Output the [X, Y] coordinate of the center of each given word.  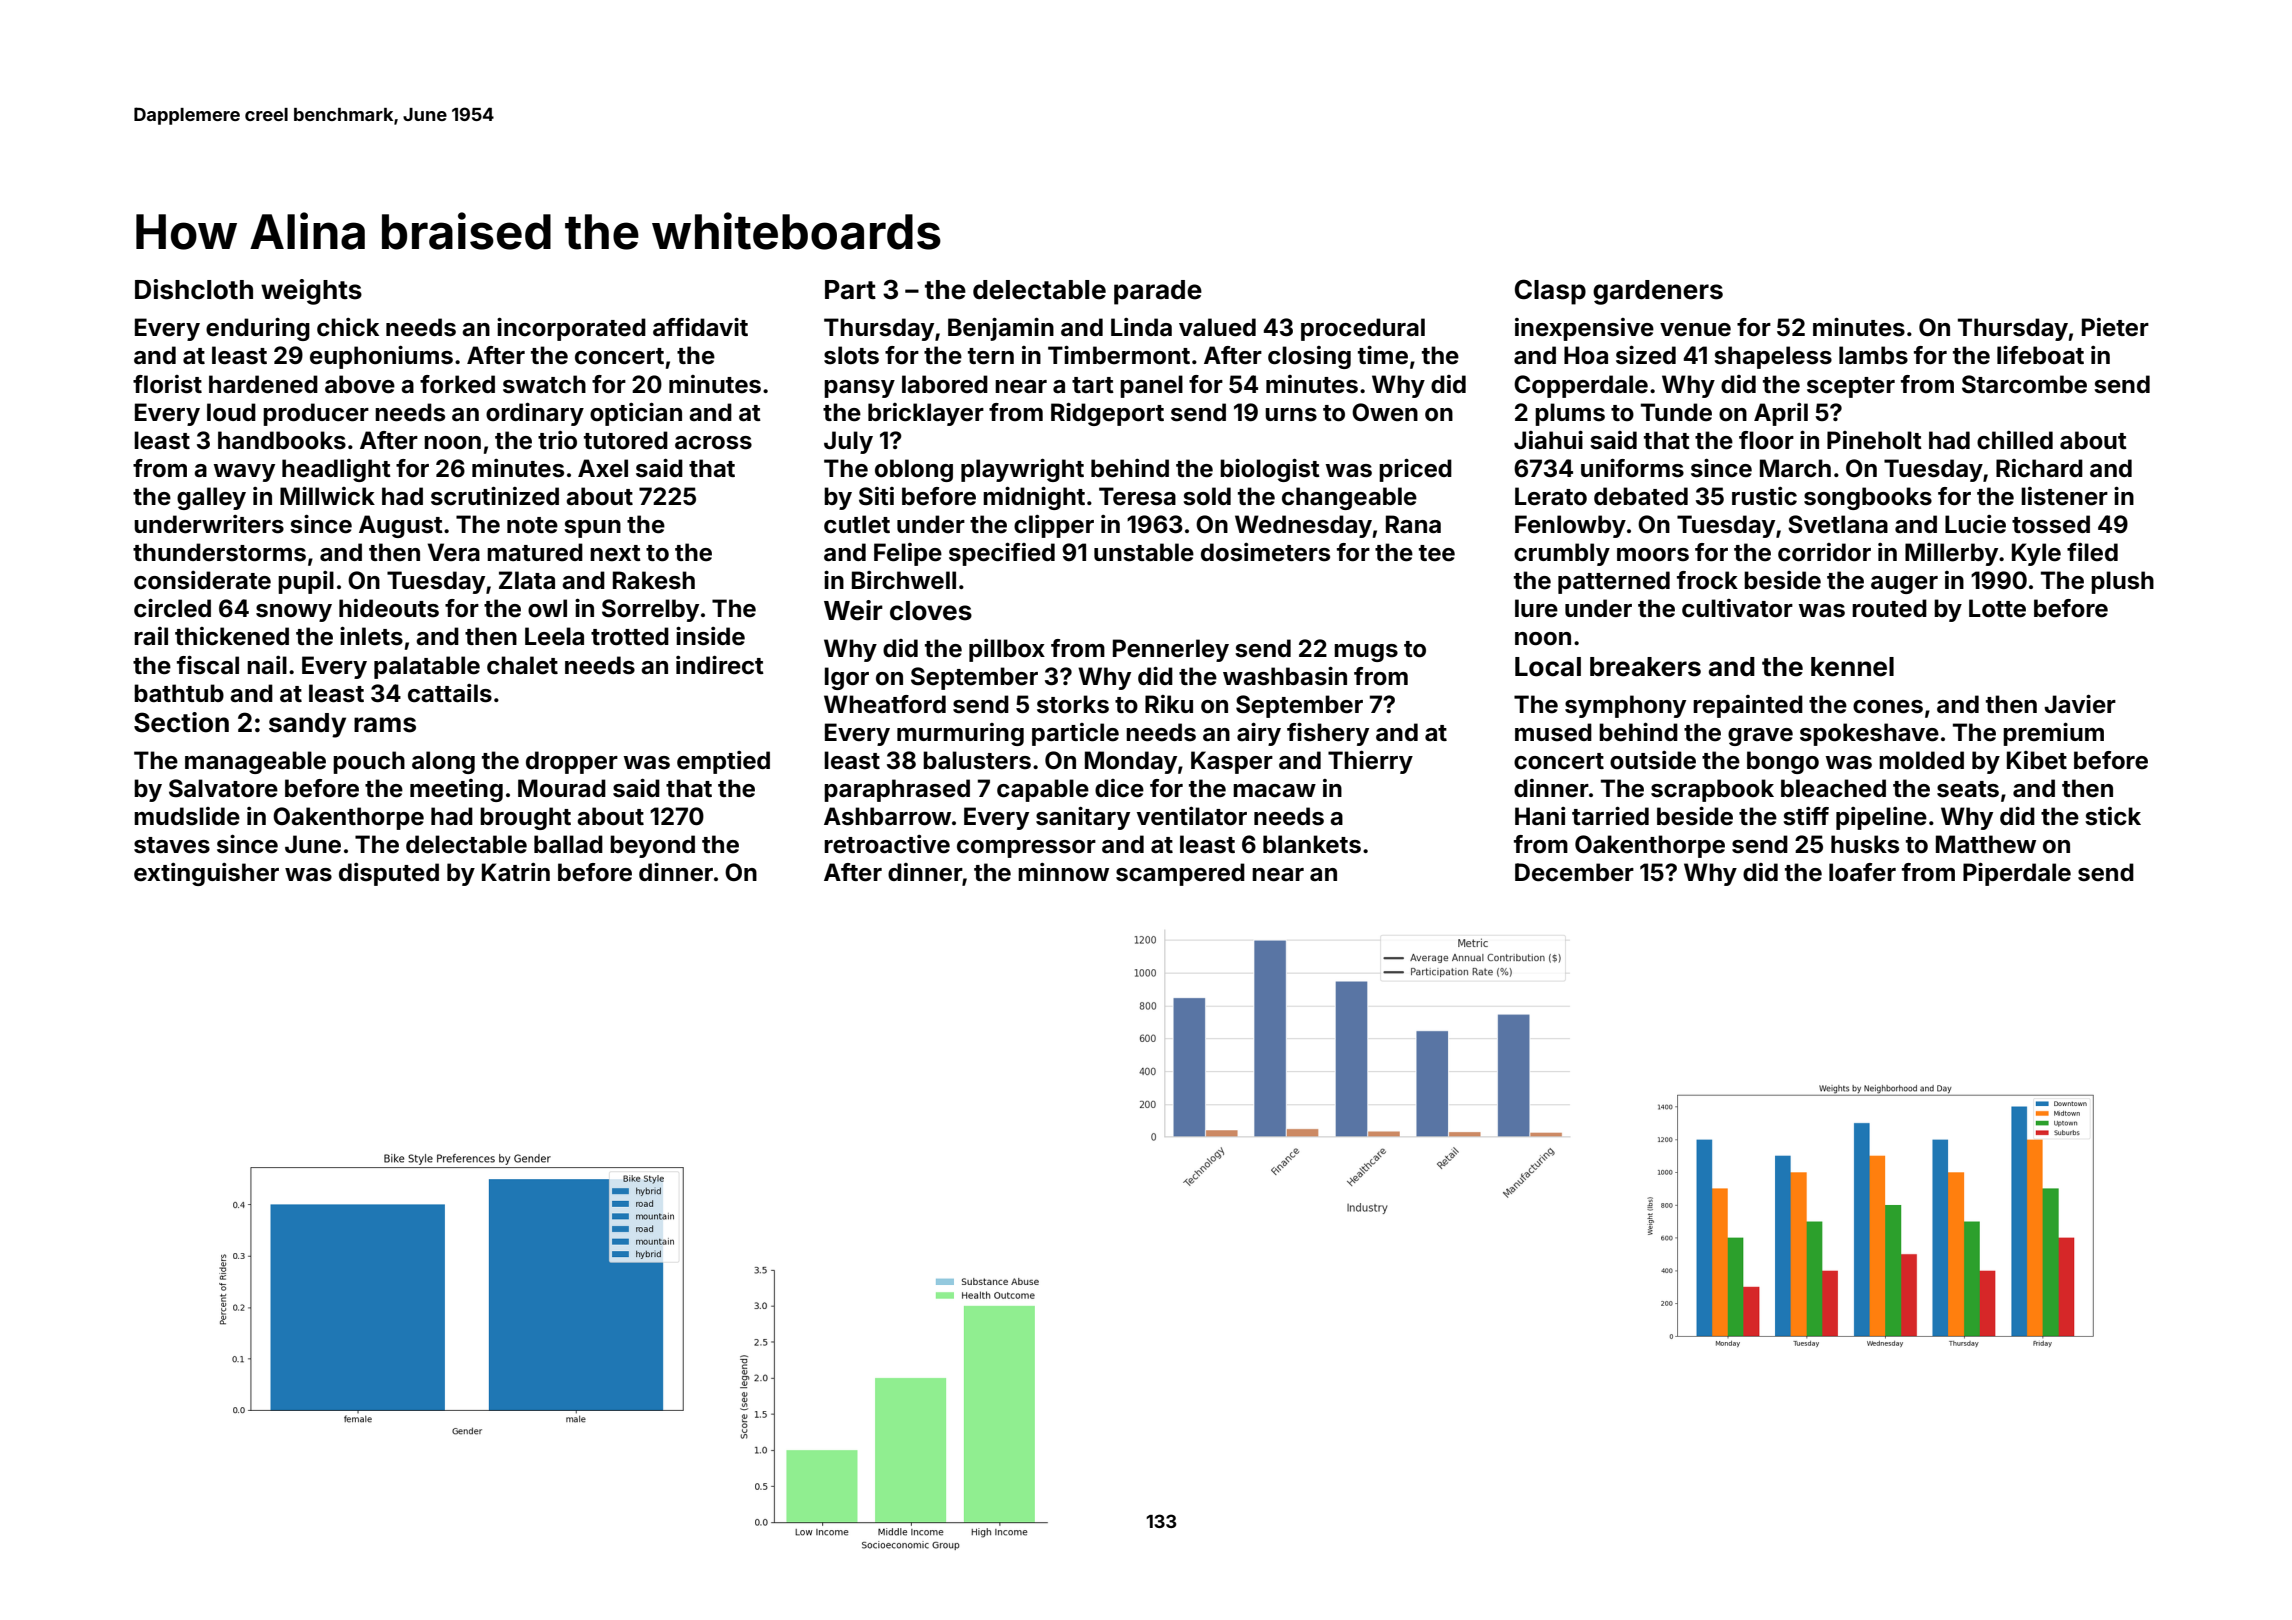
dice [1119, 788]
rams [385, 725]
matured [535, 552]
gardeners [1658, 292]
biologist [1270, 470]
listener [2064, 496]
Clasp [1550, 292]
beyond [652, 846]
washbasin [1285, 676]
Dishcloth [194, 289]
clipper [1054, 526]
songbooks [1868, 498]
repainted [1748, 706]
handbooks [282, 440]
